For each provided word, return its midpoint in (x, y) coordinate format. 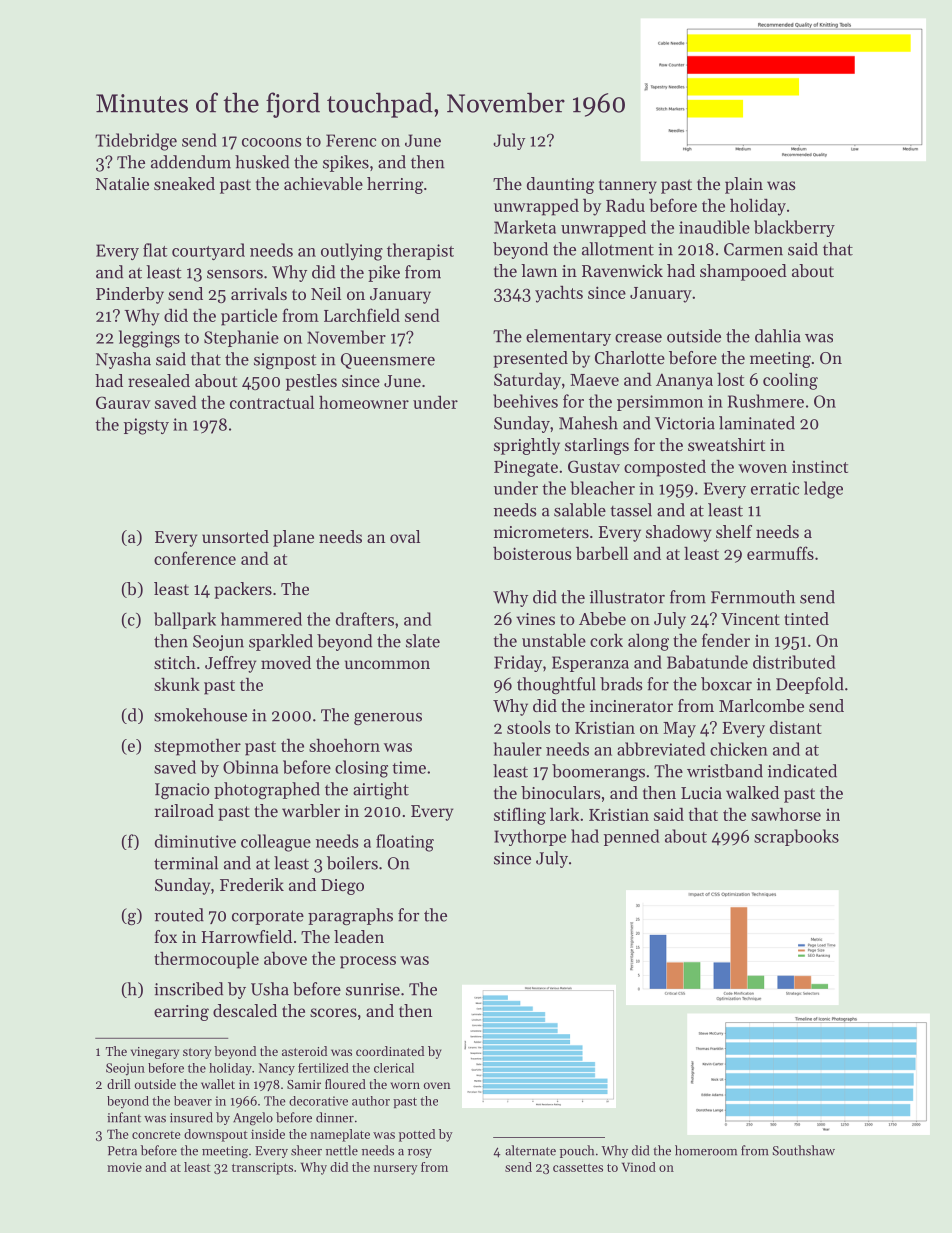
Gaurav (123, 402)
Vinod (639, 1167)
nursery (396, 1170)
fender (726, 640)
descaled (245, 1010)
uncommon (387, 664)
